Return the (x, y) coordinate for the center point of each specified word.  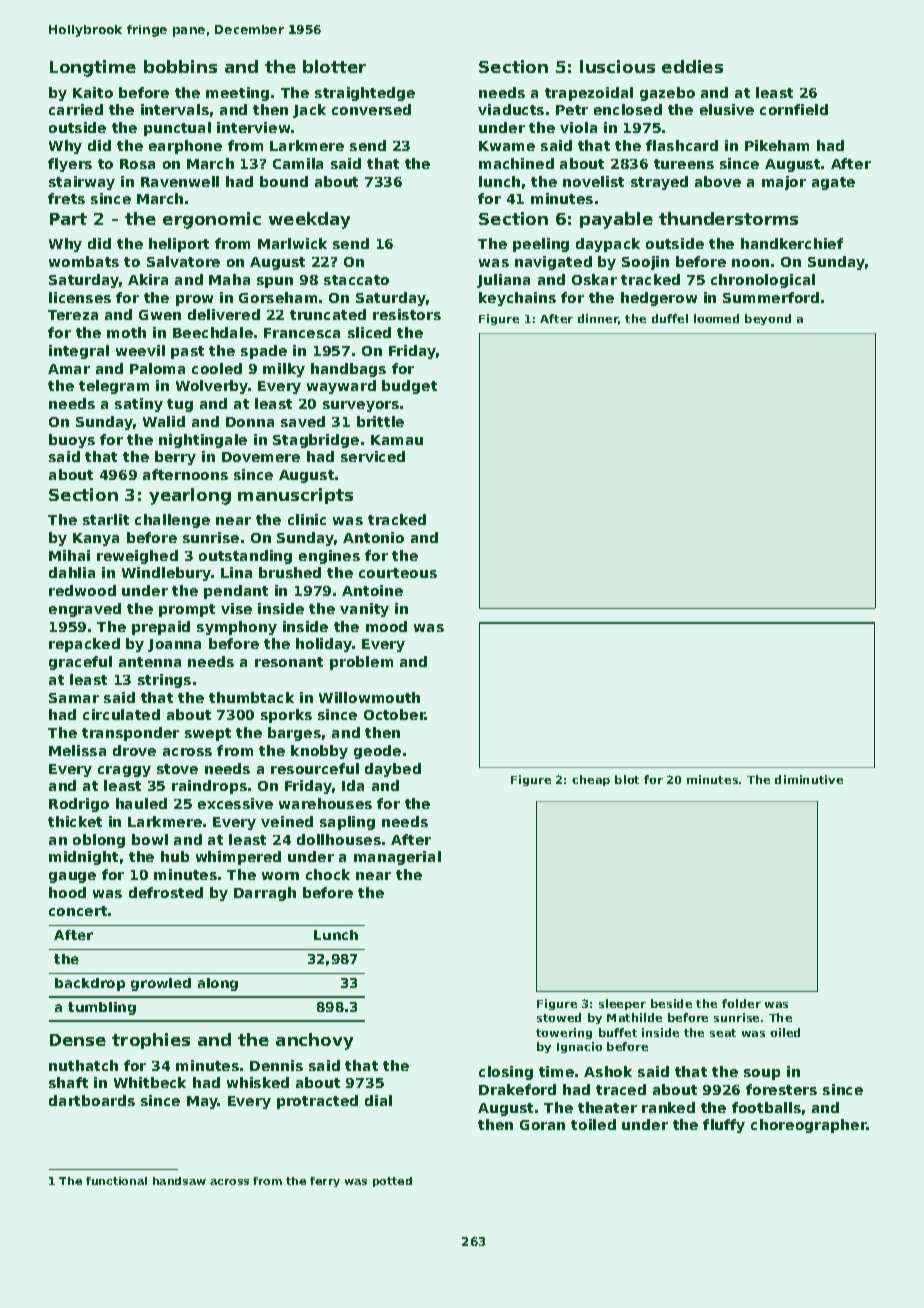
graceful (80, 663)
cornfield (794, 109)
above (718, 181)
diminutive (809, 779)
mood (386, 626)
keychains (517, 299)
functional (116, 1181)
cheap (591, 780)
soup (762, 1074)
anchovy (314, 1041)
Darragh (265, 894)
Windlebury (167, 574)
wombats (84, 261)
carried (76, 109)
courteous (398, 573)
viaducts (511, 109)
